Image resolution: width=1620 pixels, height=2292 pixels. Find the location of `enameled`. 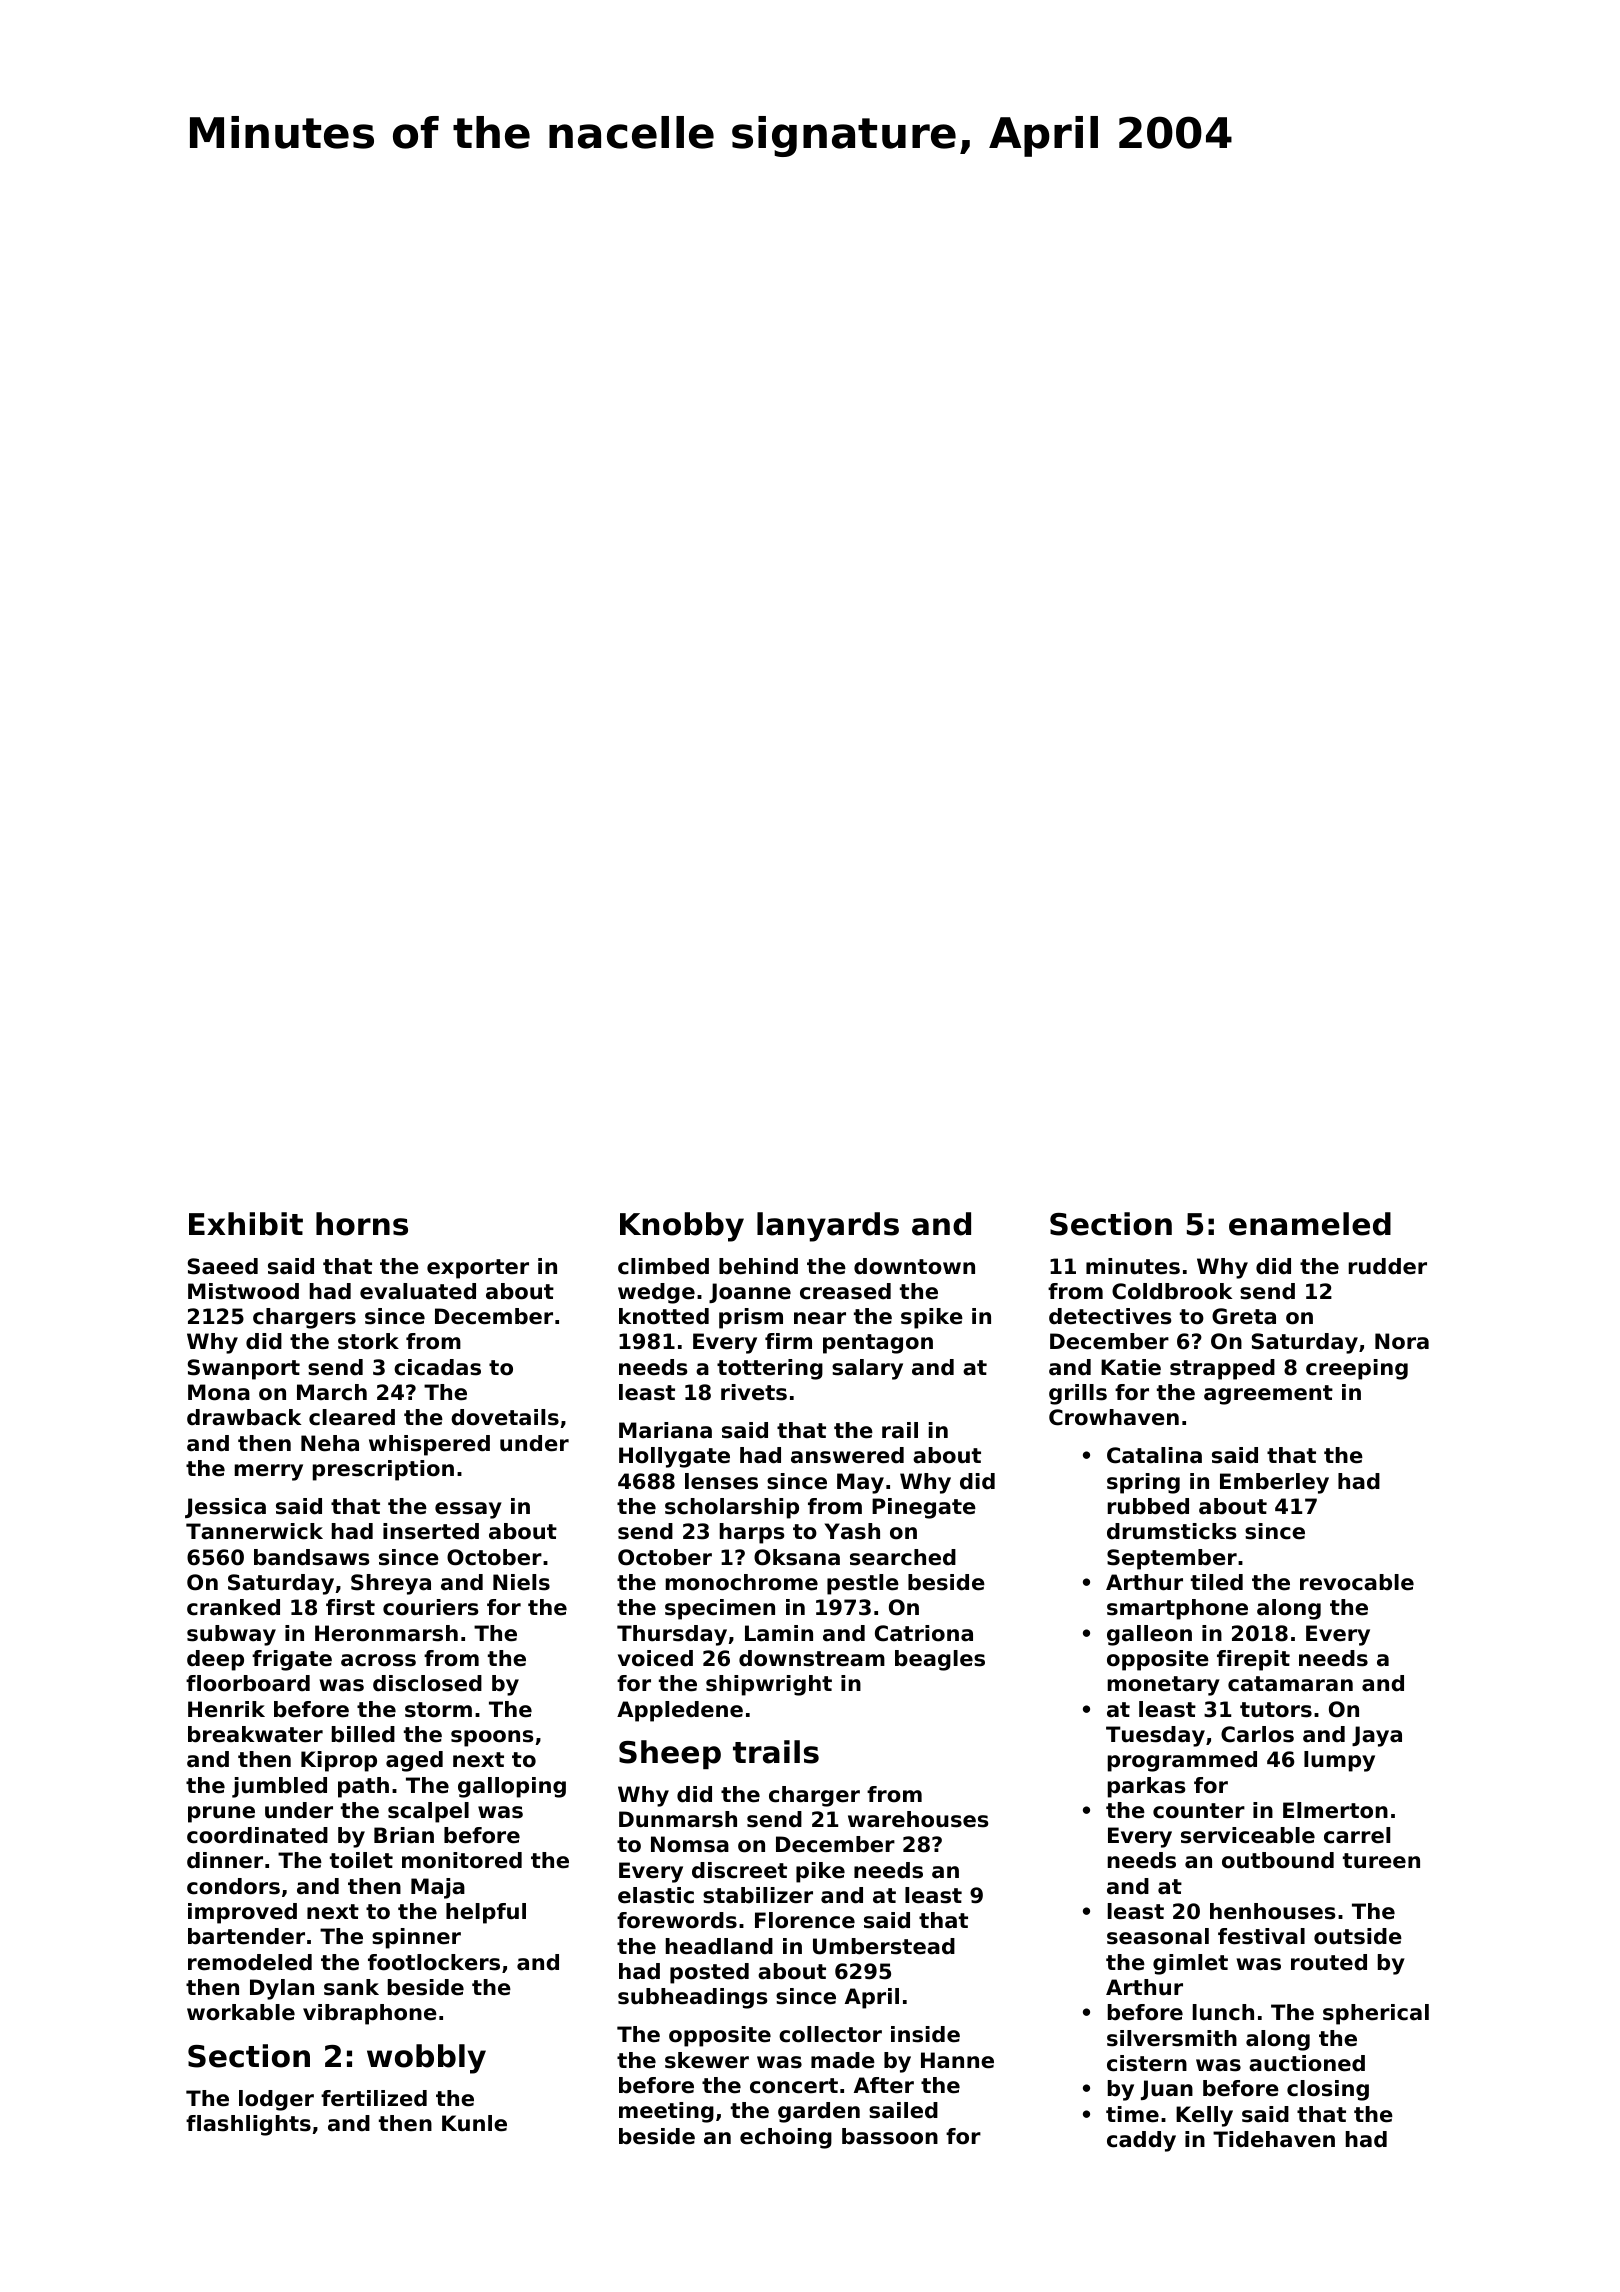

enameled is located at coordinates (1310, 1224).
